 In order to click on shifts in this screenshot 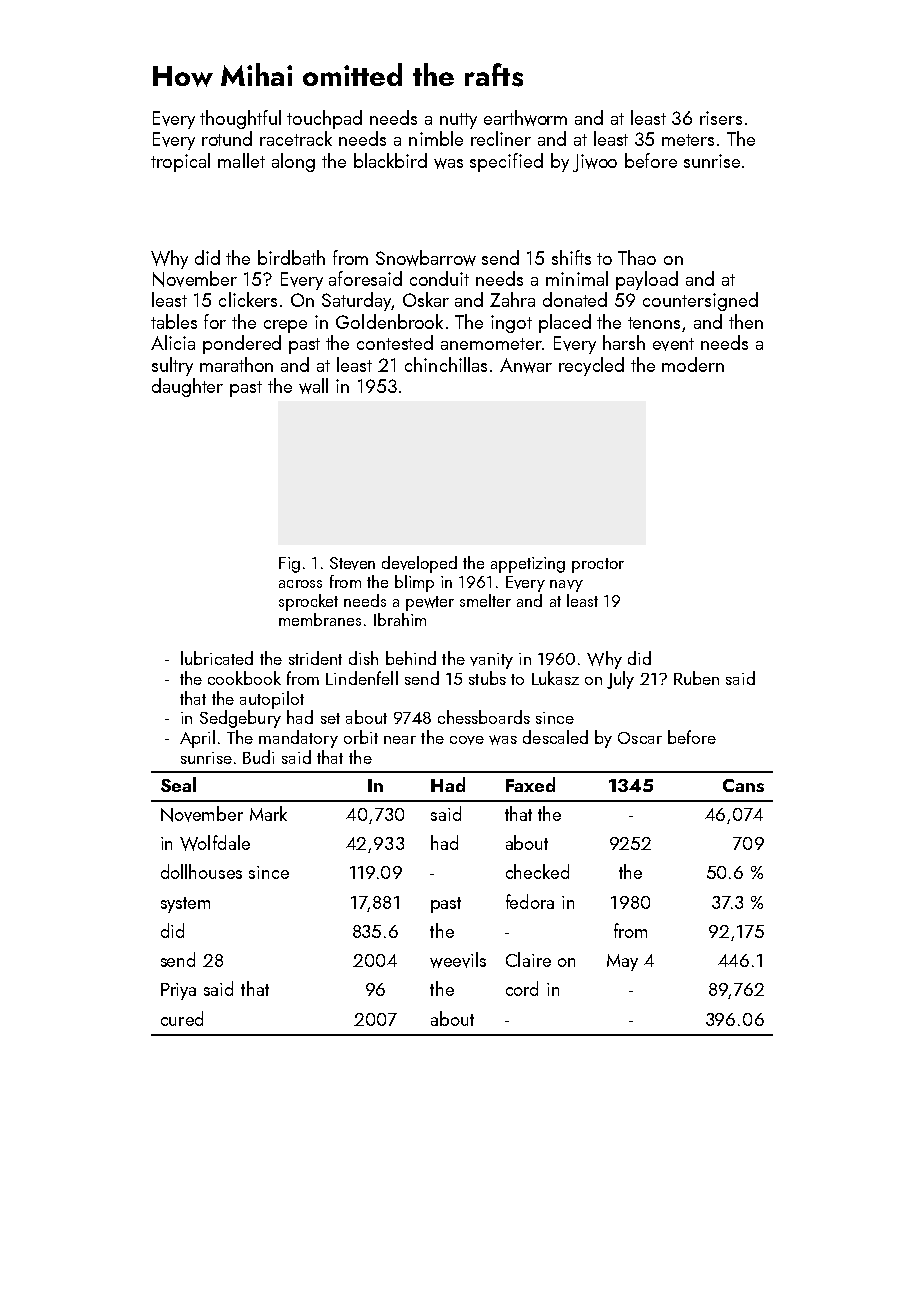, I will do `click(571, 257)`.
